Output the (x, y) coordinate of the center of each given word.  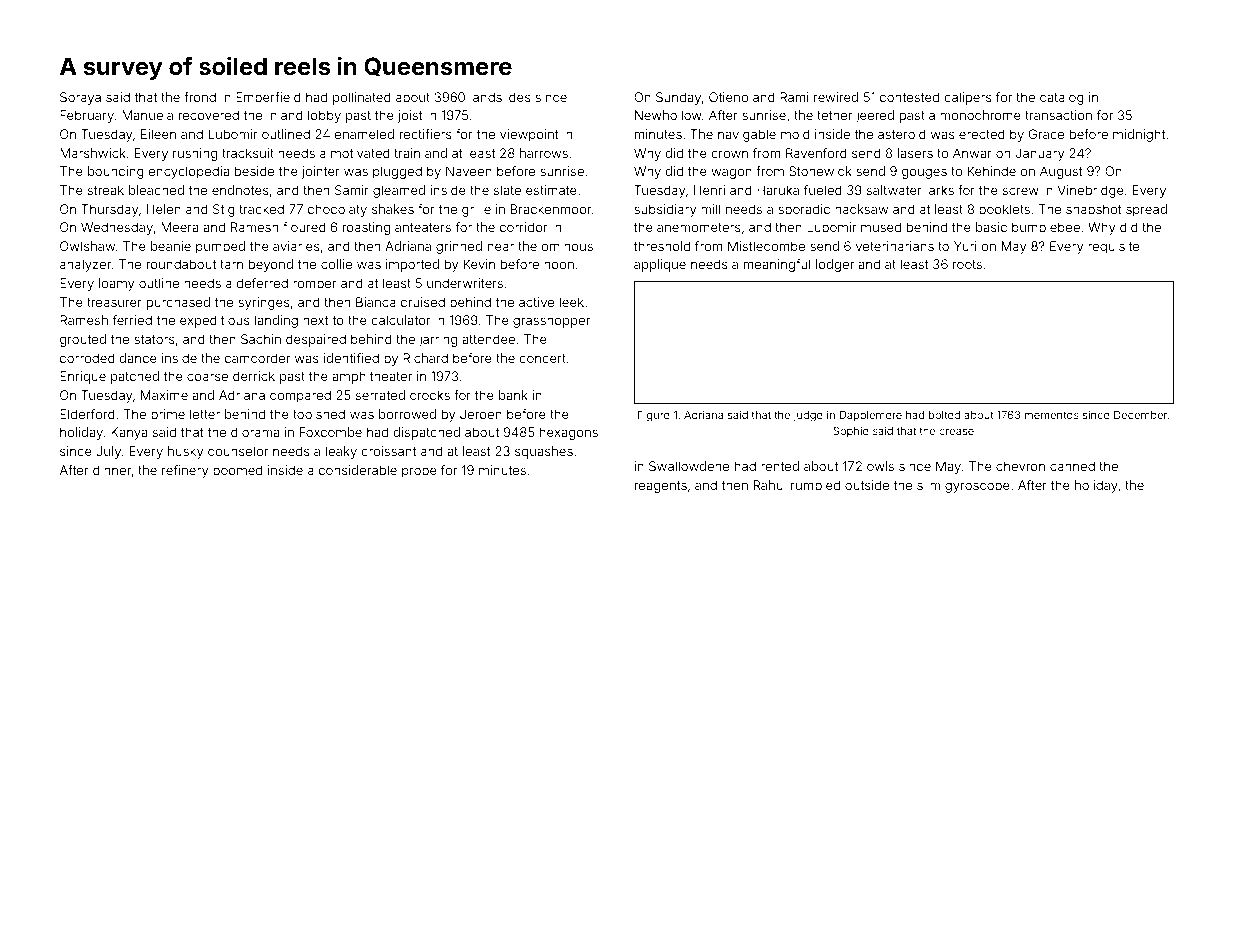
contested (909, 97)
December (1140, 415)
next (316, 320)
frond (200, 97)
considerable (358, 470)
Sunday (678, 98)
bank (513, 395)
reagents (661, 487)
